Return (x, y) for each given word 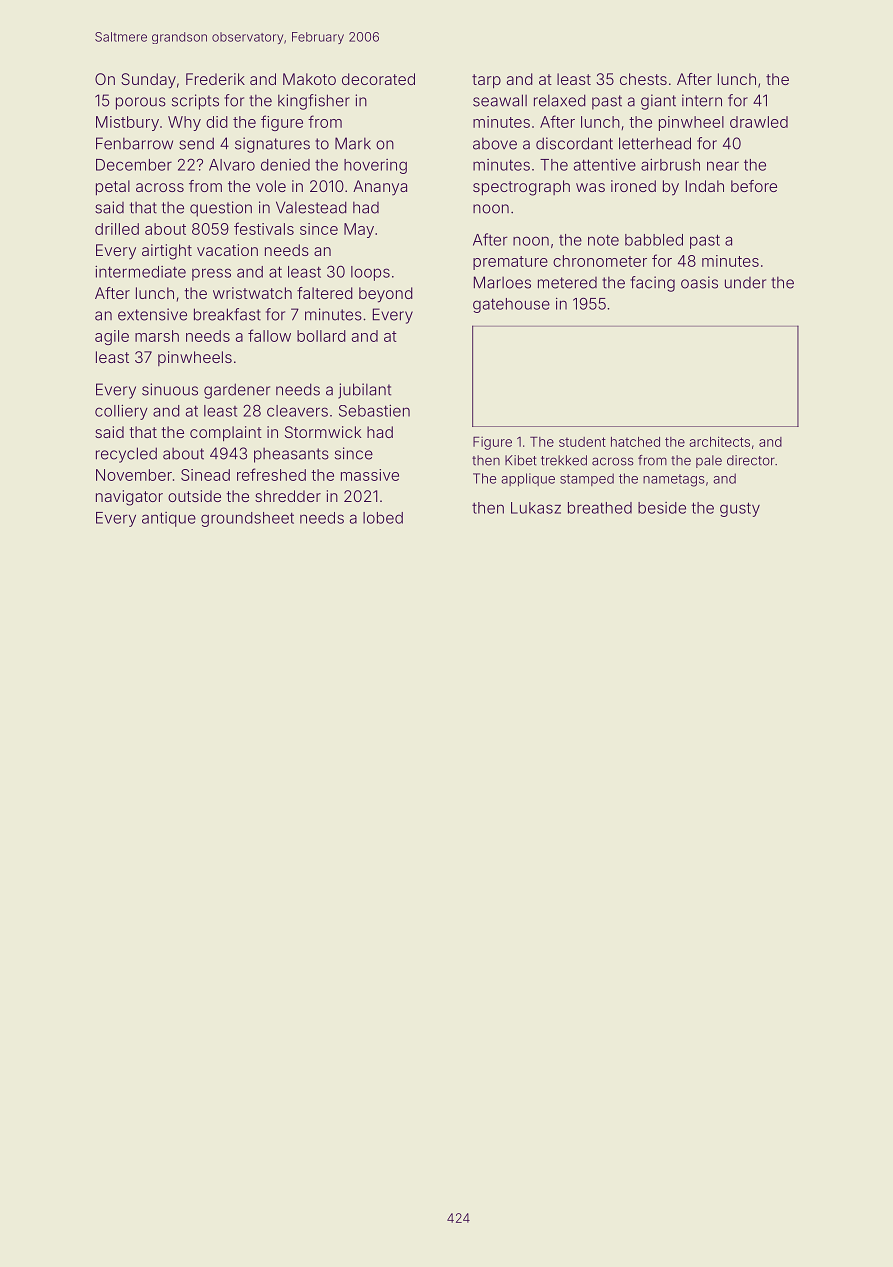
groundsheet (247, 519)
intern (702, 100)
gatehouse (511, 305)
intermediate (140, 272)
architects (719, 441)
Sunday (148, 81)
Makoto (309, 79)
